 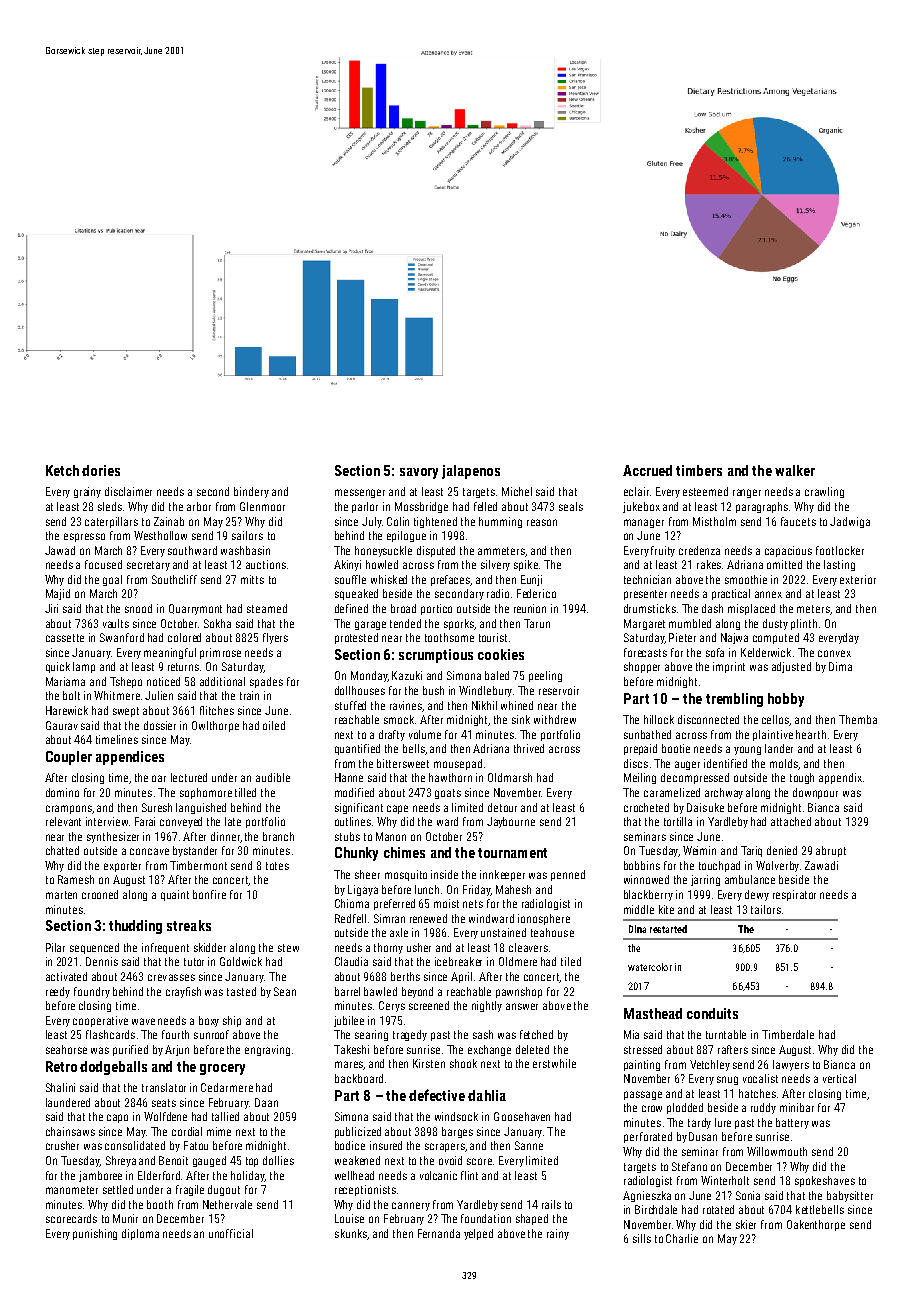 What do you see at coordinates (69, 758) in the screenshot?
I see `Coupler` at bounding box center [69, 758].
